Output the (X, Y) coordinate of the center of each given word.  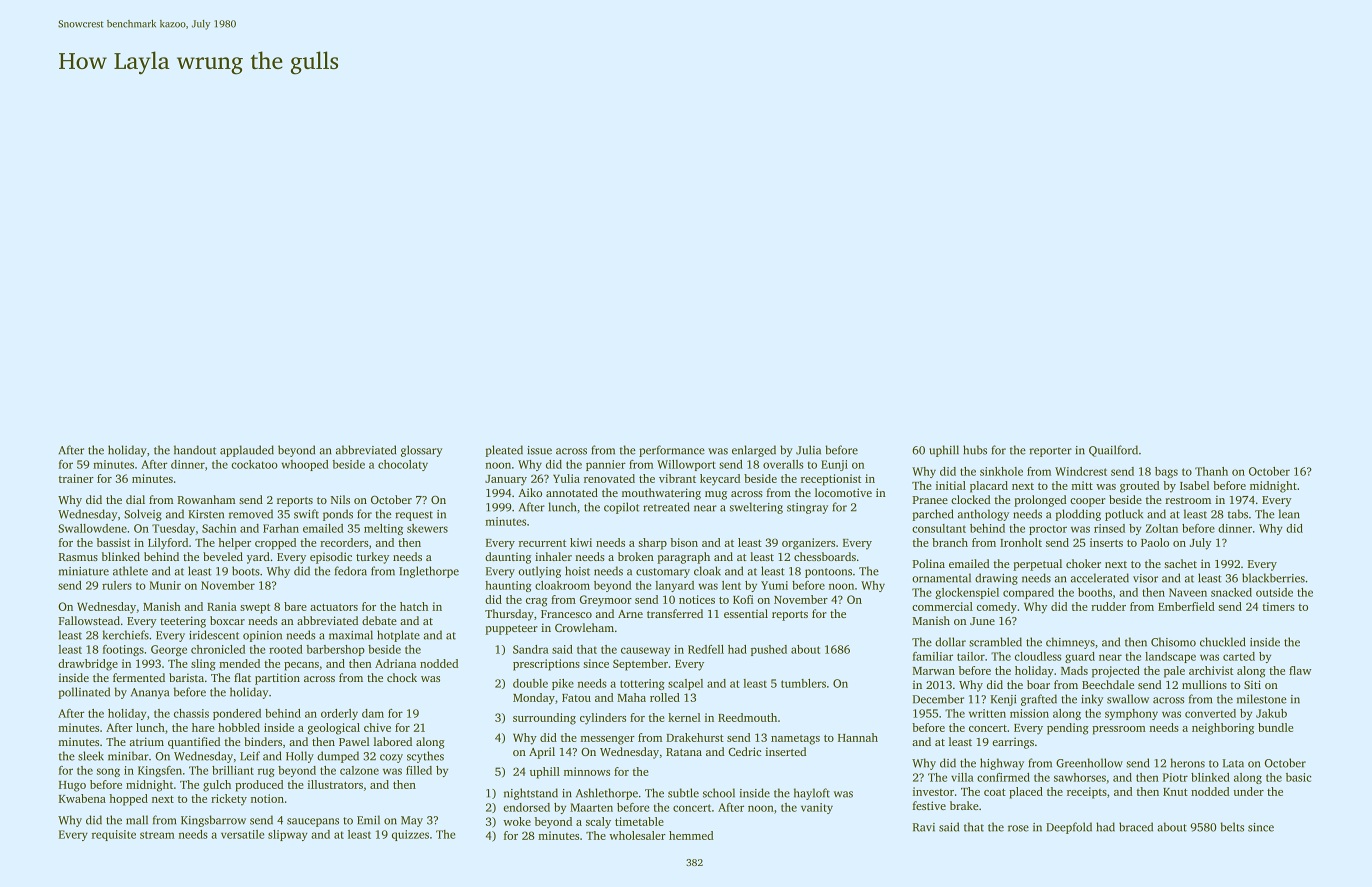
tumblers (803, 683)
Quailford (1113, 451)
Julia (808, 450)
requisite (114, 835)
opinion (262, 636)
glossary (421, 451)
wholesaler (637, 835)
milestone (1261, 699)
